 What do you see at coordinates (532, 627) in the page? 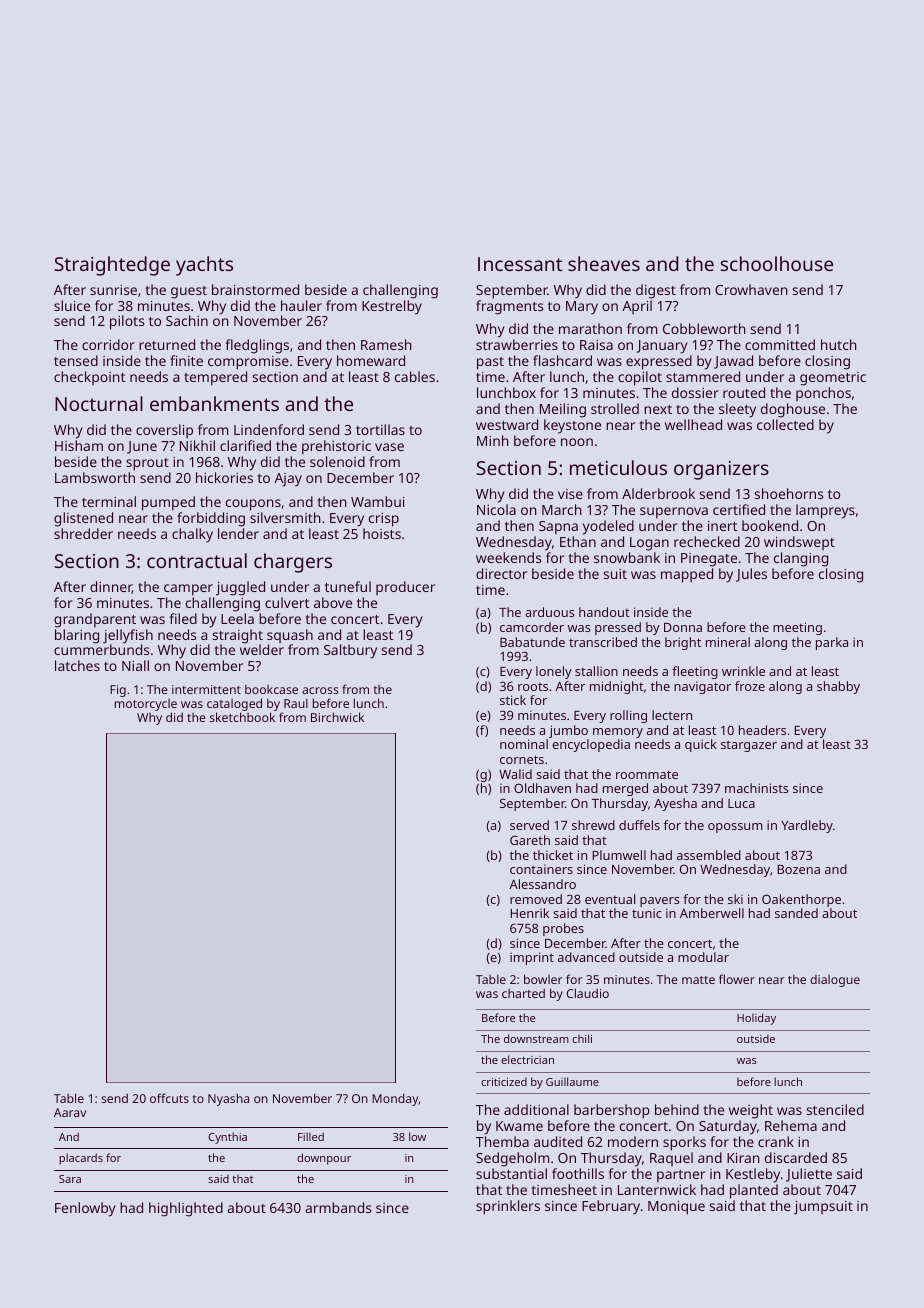
I see `camcorder` at bounding box center [532, 627].
